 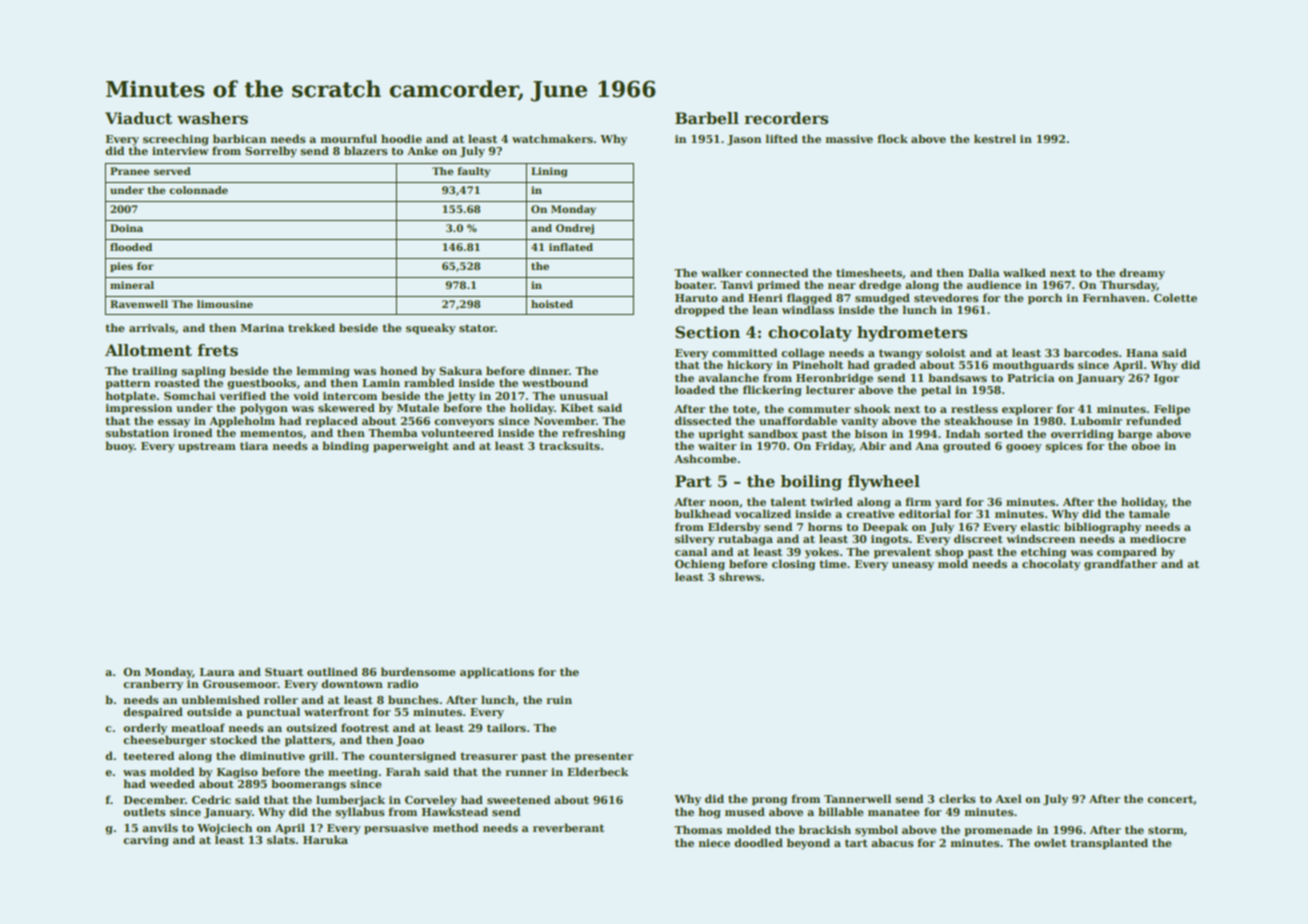 What do you see at coordinates (1045, 298) in the screenshot?
I see `porch` at bounding box center [1045, 298].
